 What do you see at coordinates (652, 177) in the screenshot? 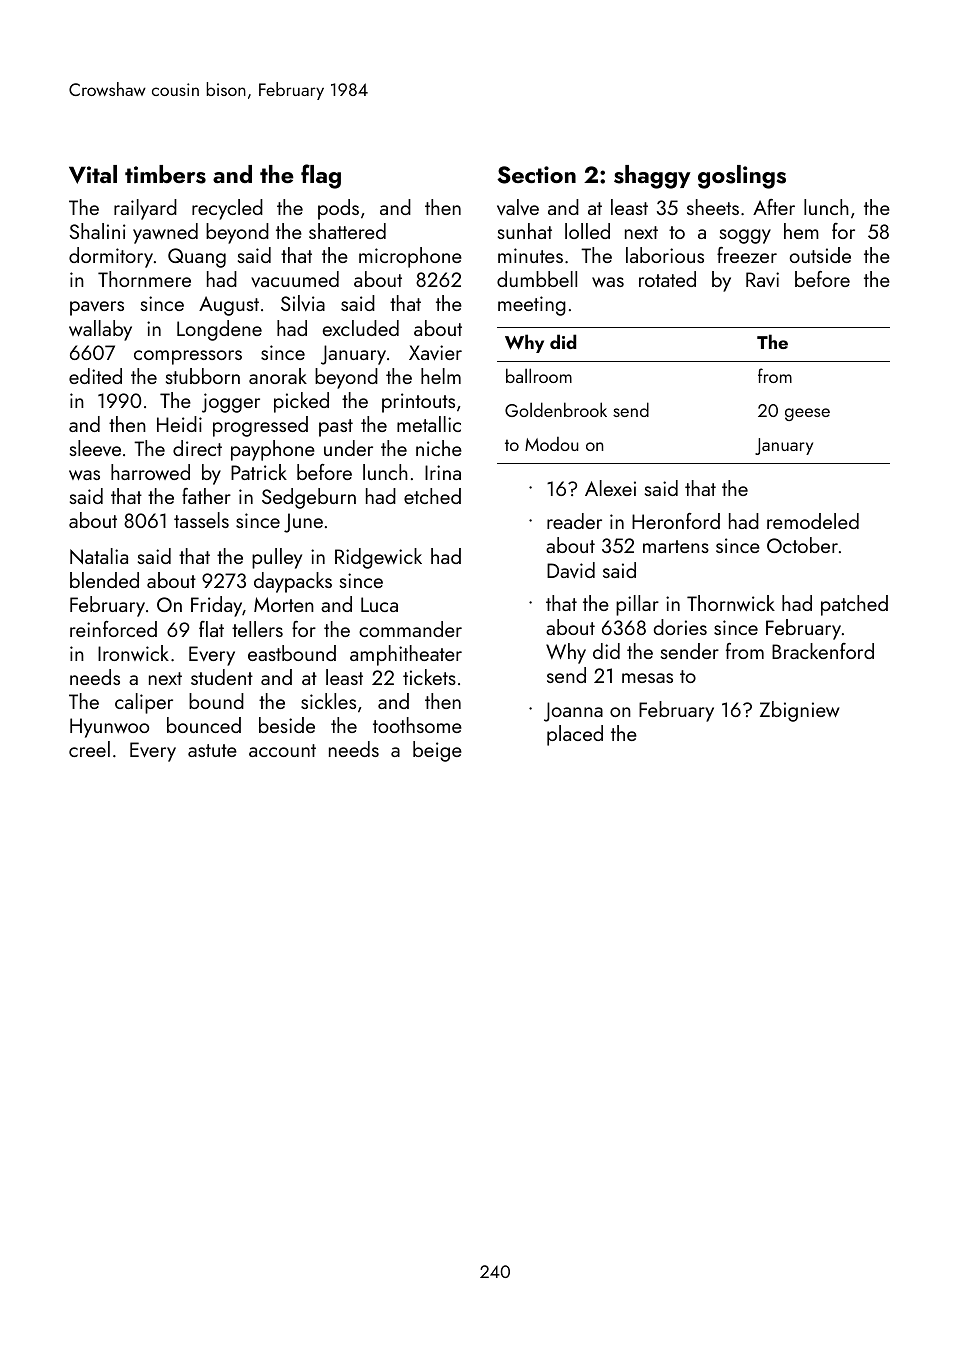
I see `shaggy` at bounding box center [652, 177].
